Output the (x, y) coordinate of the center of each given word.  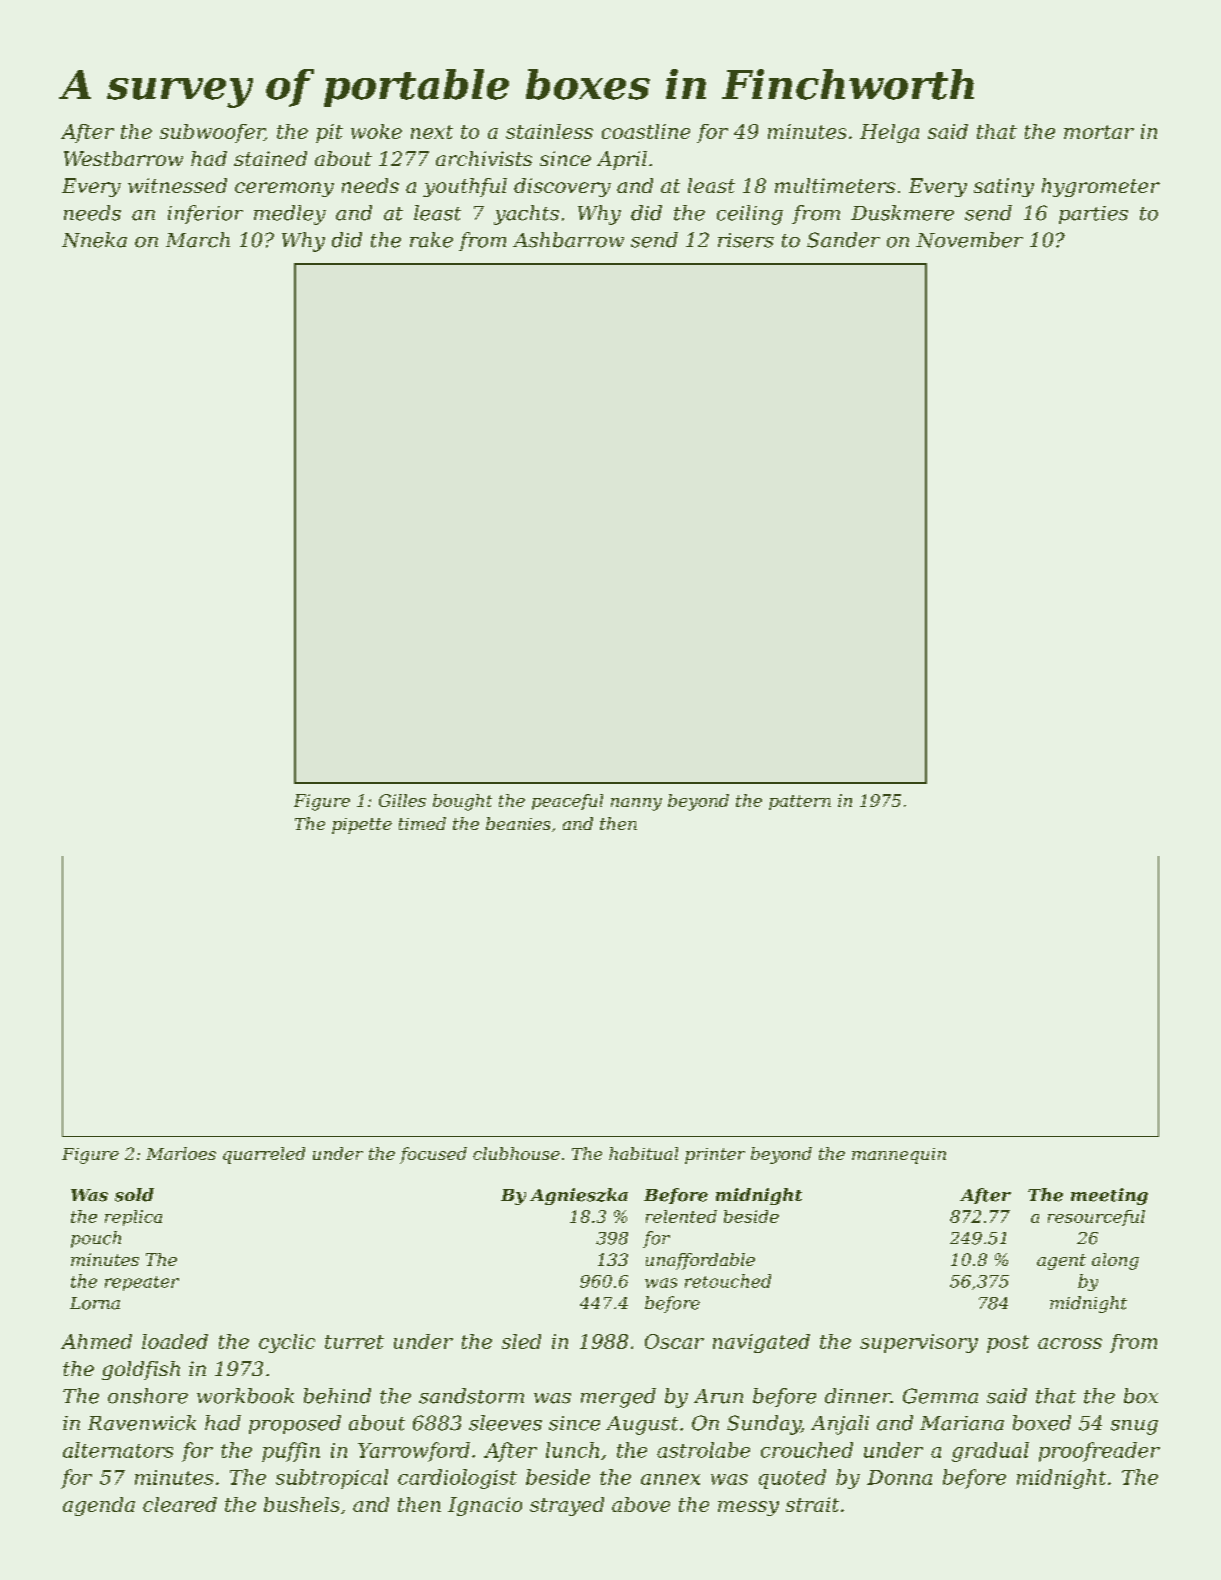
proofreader (1099, 1452)
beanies (518, 823)
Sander (843, 240)
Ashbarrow (568, 240)
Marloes (181, 1153)
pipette (362, 826)
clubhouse (516, 1153)
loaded (175, 1341)
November (969, 240)
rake (431, 240)
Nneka (94, 240)
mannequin (899, 1156)
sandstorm (471, 1396)
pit (329, 133)
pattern (800, 802)
